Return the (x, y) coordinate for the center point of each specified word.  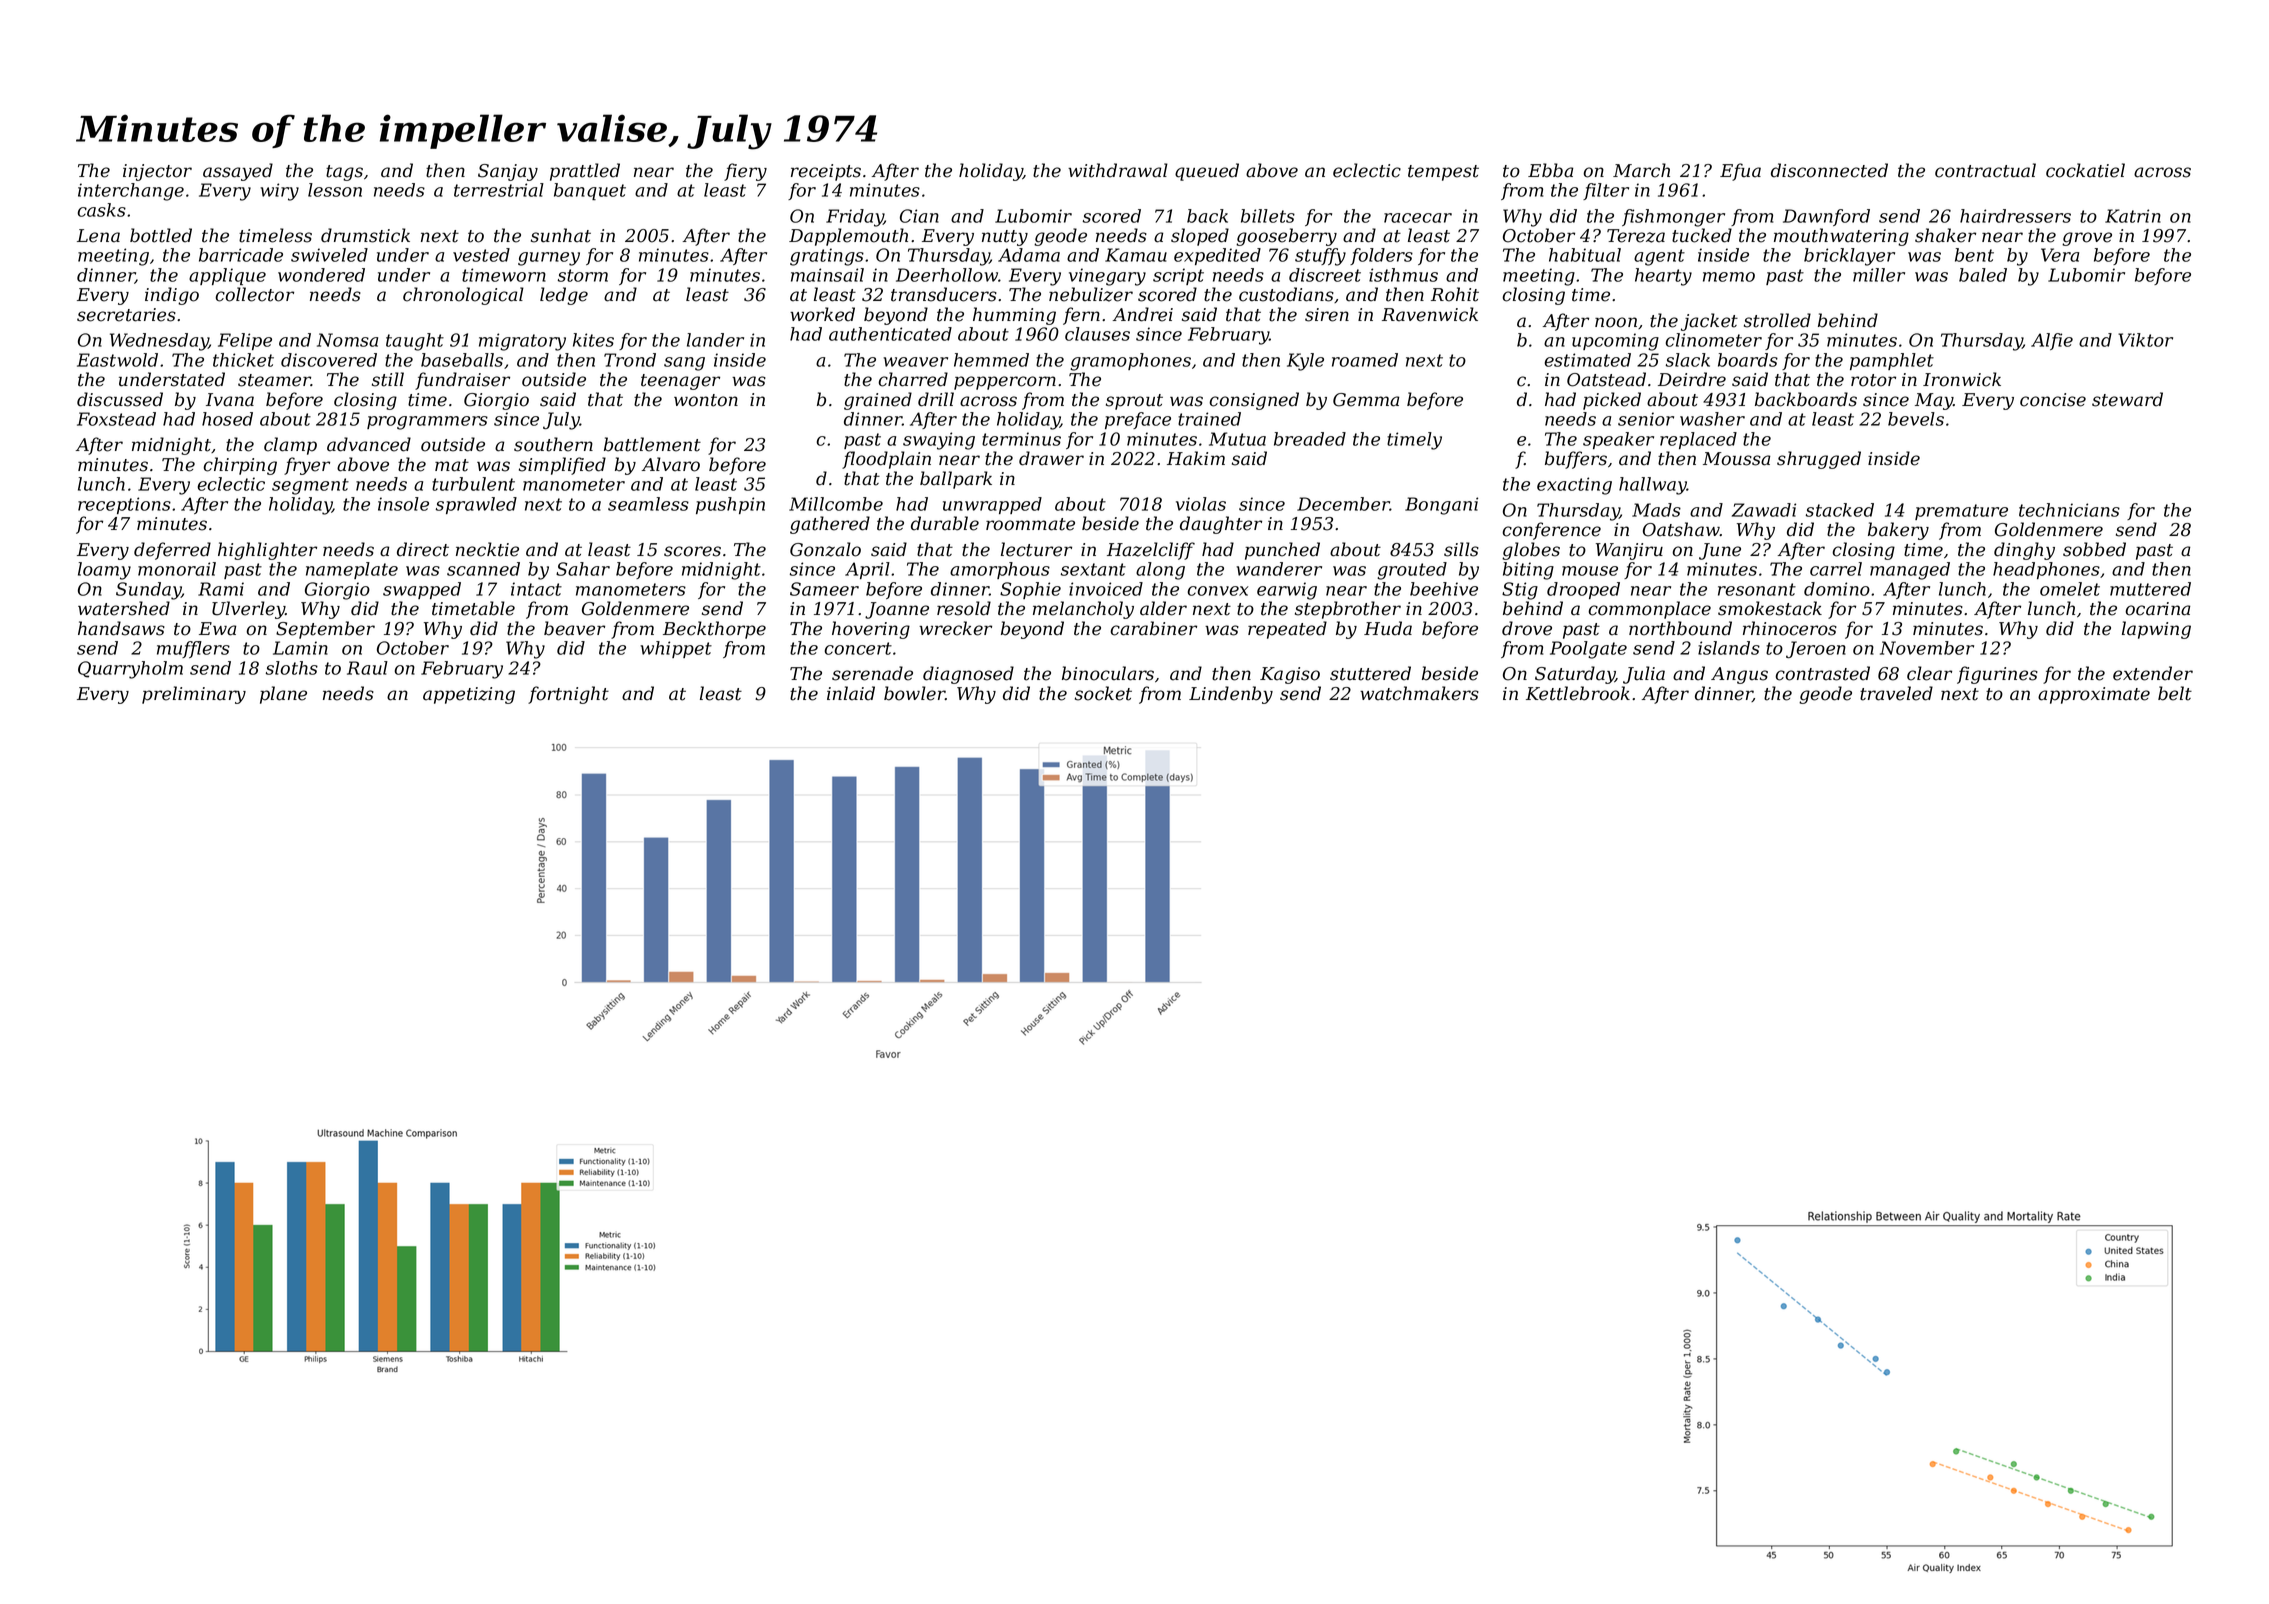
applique (227, 276)
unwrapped (992, 505)
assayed (238, 172)
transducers (944, 294)
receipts (826, 172)
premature (1961, 512)
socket (1103, 693)
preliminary (194, 695)
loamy (104, 571)
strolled (1777, 320)
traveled (1896, 693)
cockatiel (2085, 170)
